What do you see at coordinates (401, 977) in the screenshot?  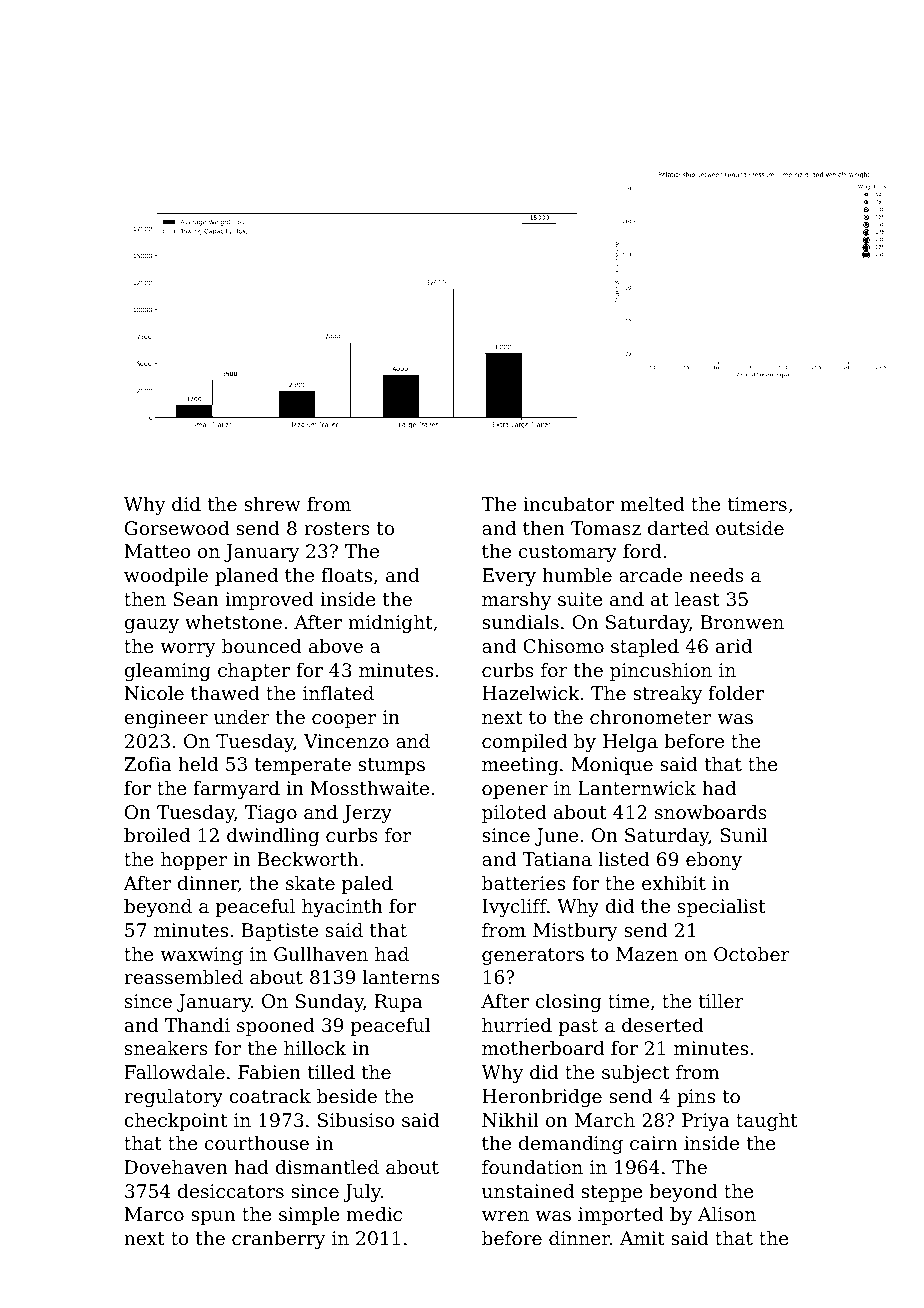 I see `lanterns` at bounding box center [401, 977].
